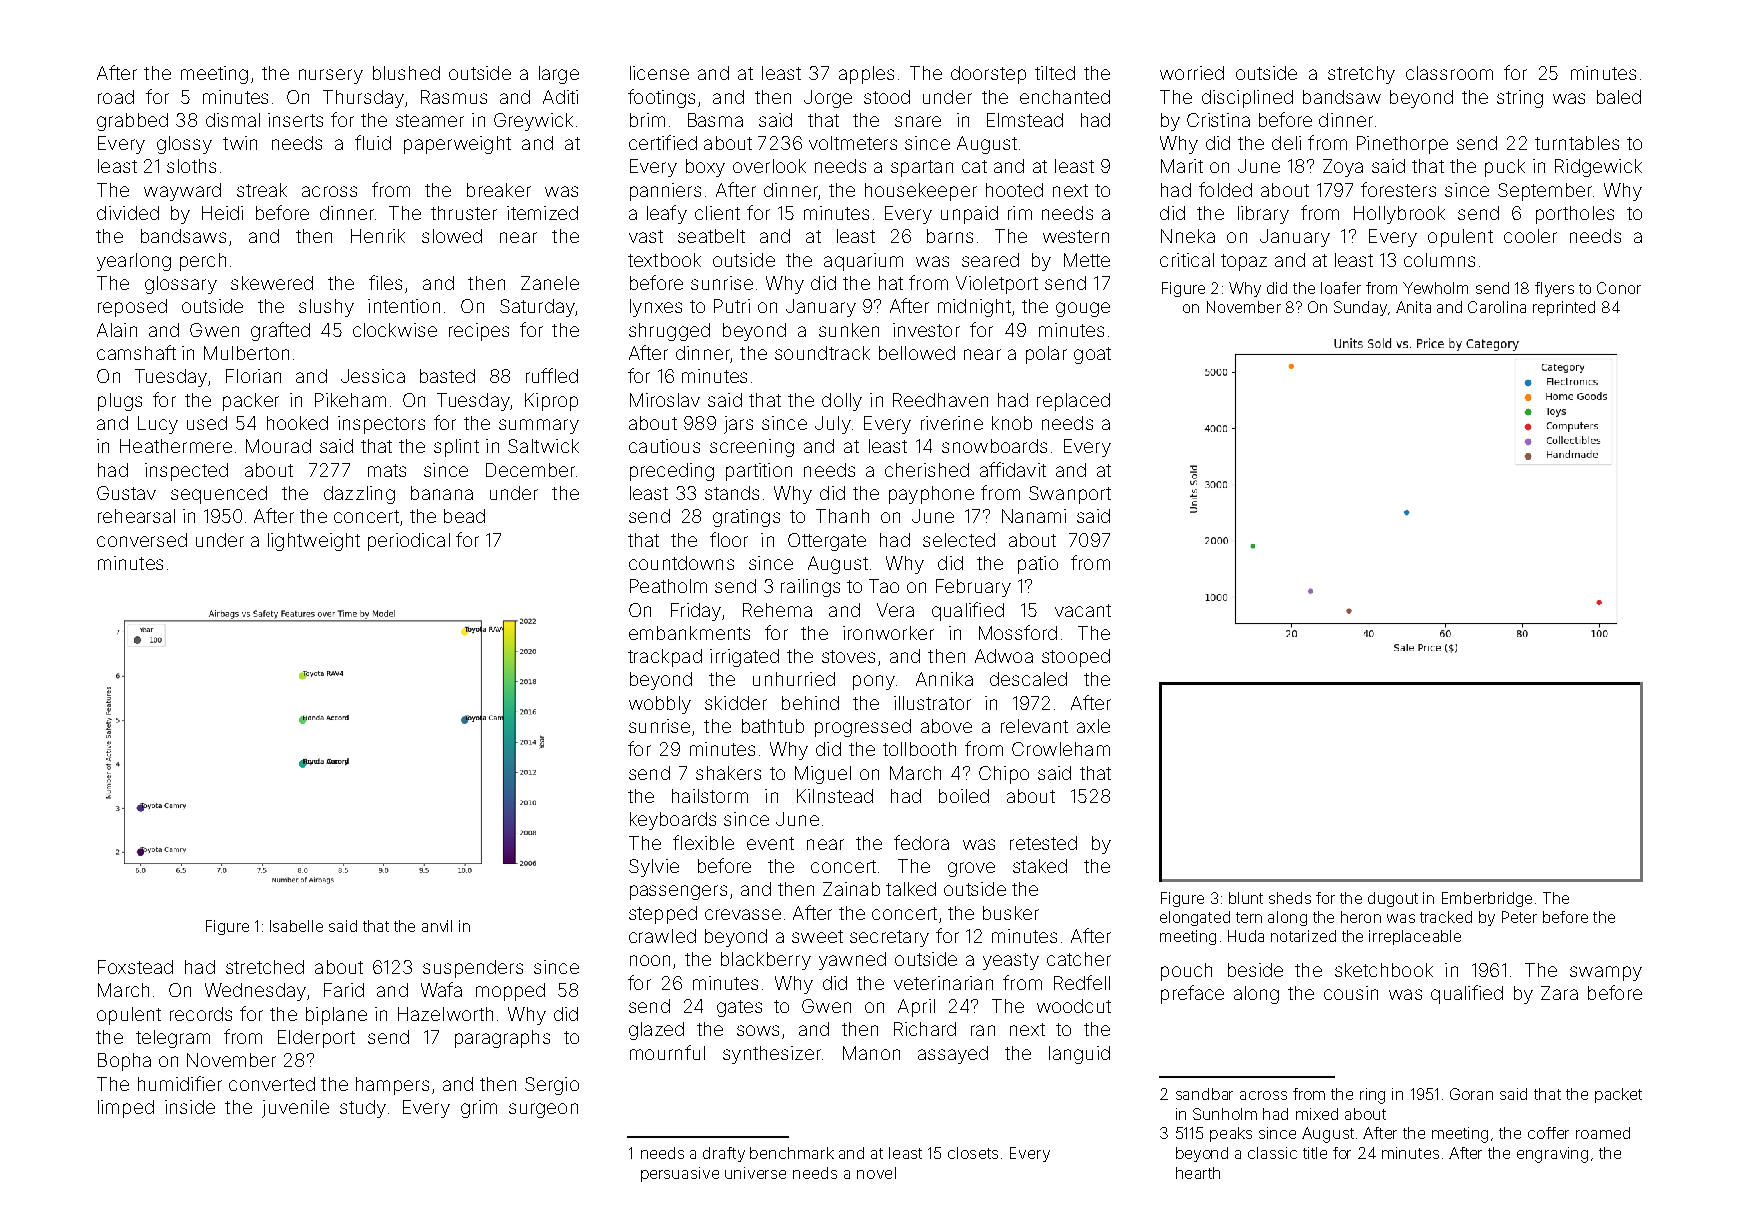 The height and width of the image is (1230, 1739). What do you see at coordinates (406, 73) in the image?
I see `blushed` at bounding box center [406, 73].
